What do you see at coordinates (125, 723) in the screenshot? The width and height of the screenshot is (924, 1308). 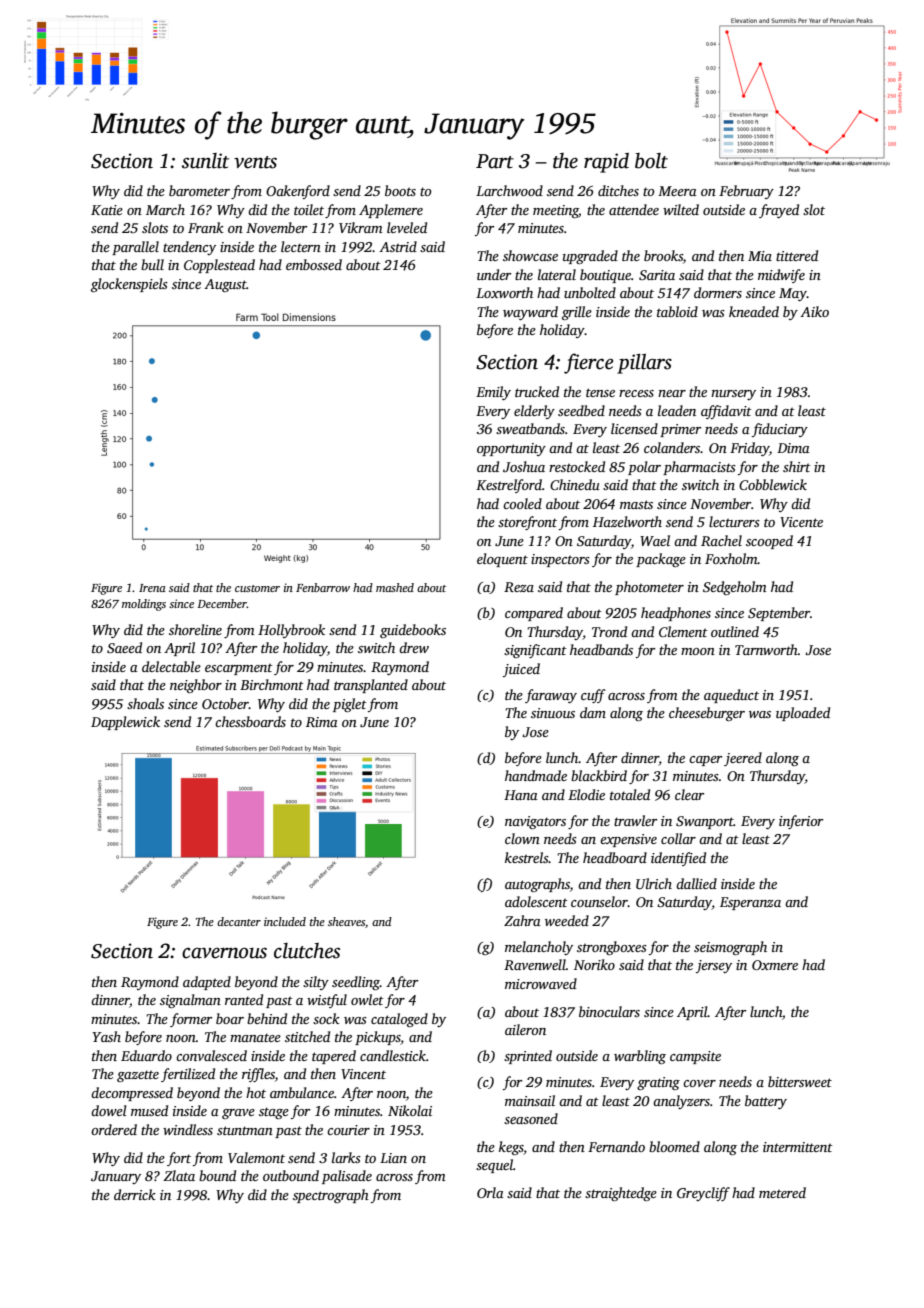 I see `Dapplewick` at bounding box center [125, 723].
